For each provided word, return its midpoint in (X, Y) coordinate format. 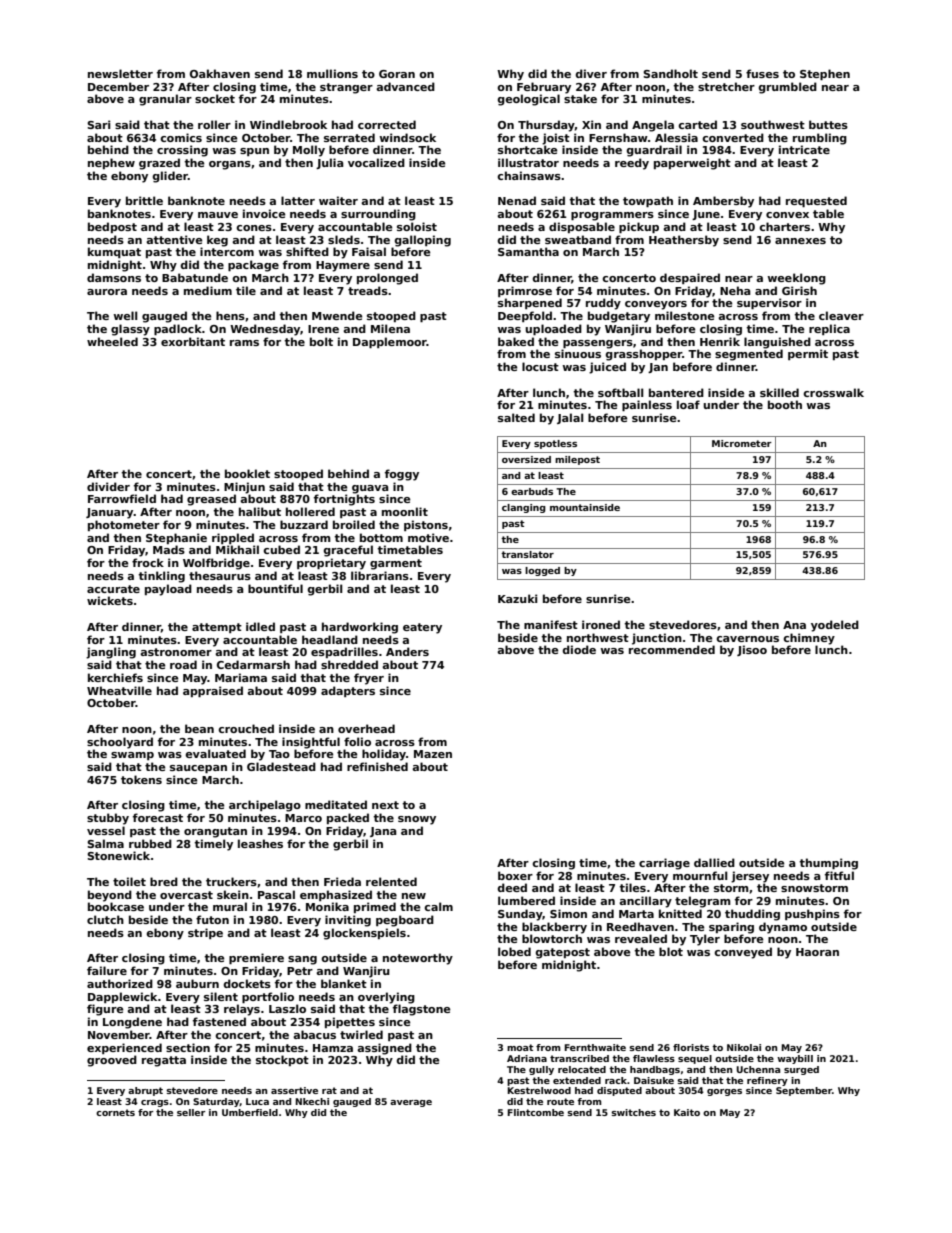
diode (579, 649)
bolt (321, 341)
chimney (809, 639)
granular (165, 100)
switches (633, 1112)
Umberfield (250, 1112)
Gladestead (281, 766)
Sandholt (670, 73)
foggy (402, 475)
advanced (405, 86)
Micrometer (742, 443)
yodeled (835, 626)
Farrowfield (122, 498)
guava (370, 489)
